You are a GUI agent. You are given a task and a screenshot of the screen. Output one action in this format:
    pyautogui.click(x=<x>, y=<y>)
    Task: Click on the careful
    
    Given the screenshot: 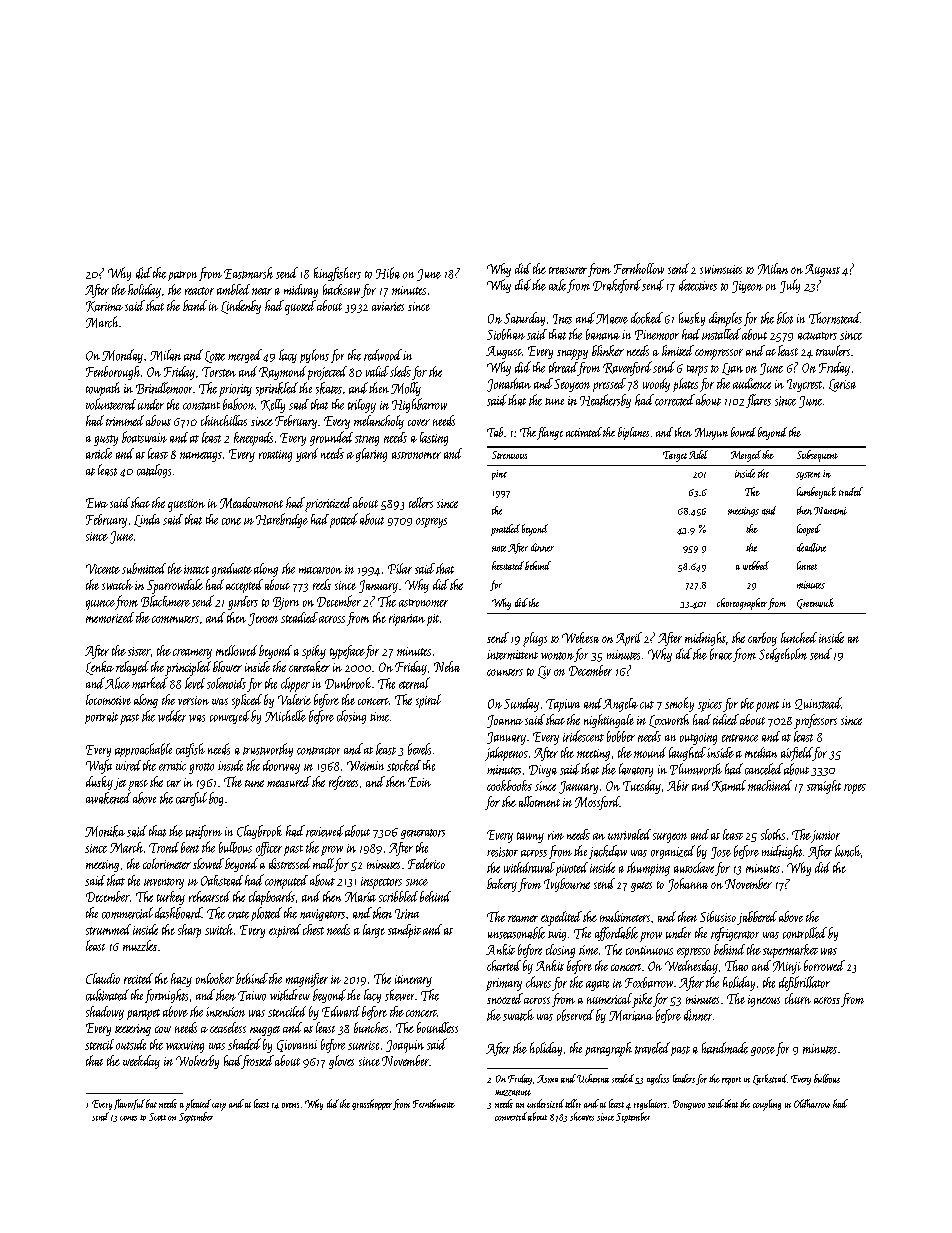 What is the action you would take?
    pyautogui.click(x=191, y=799)
